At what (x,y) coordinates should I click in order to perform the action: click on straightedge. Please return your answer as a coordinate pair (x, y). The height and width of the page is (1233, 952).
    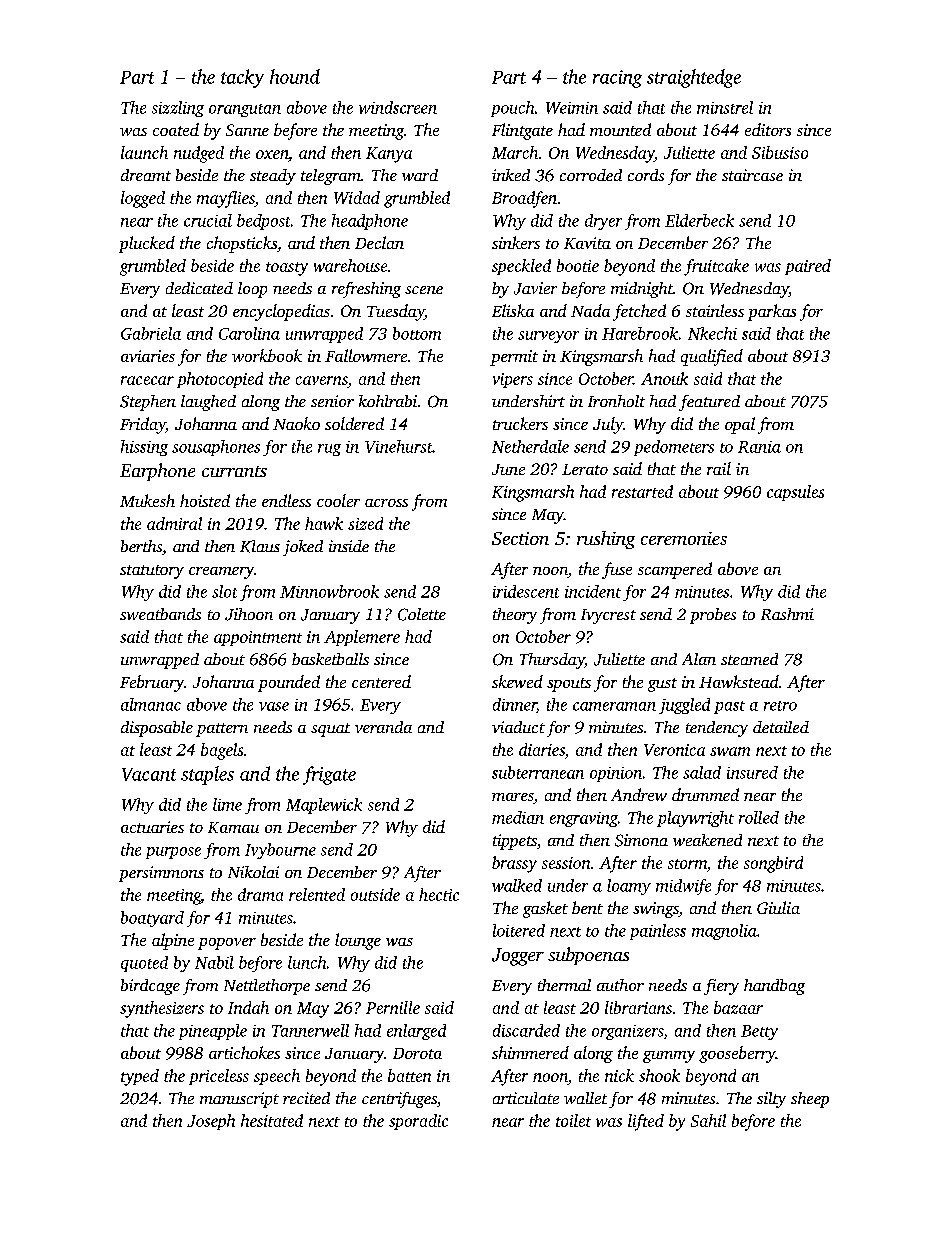
    Looking at the image, I should click on (694, 78).
